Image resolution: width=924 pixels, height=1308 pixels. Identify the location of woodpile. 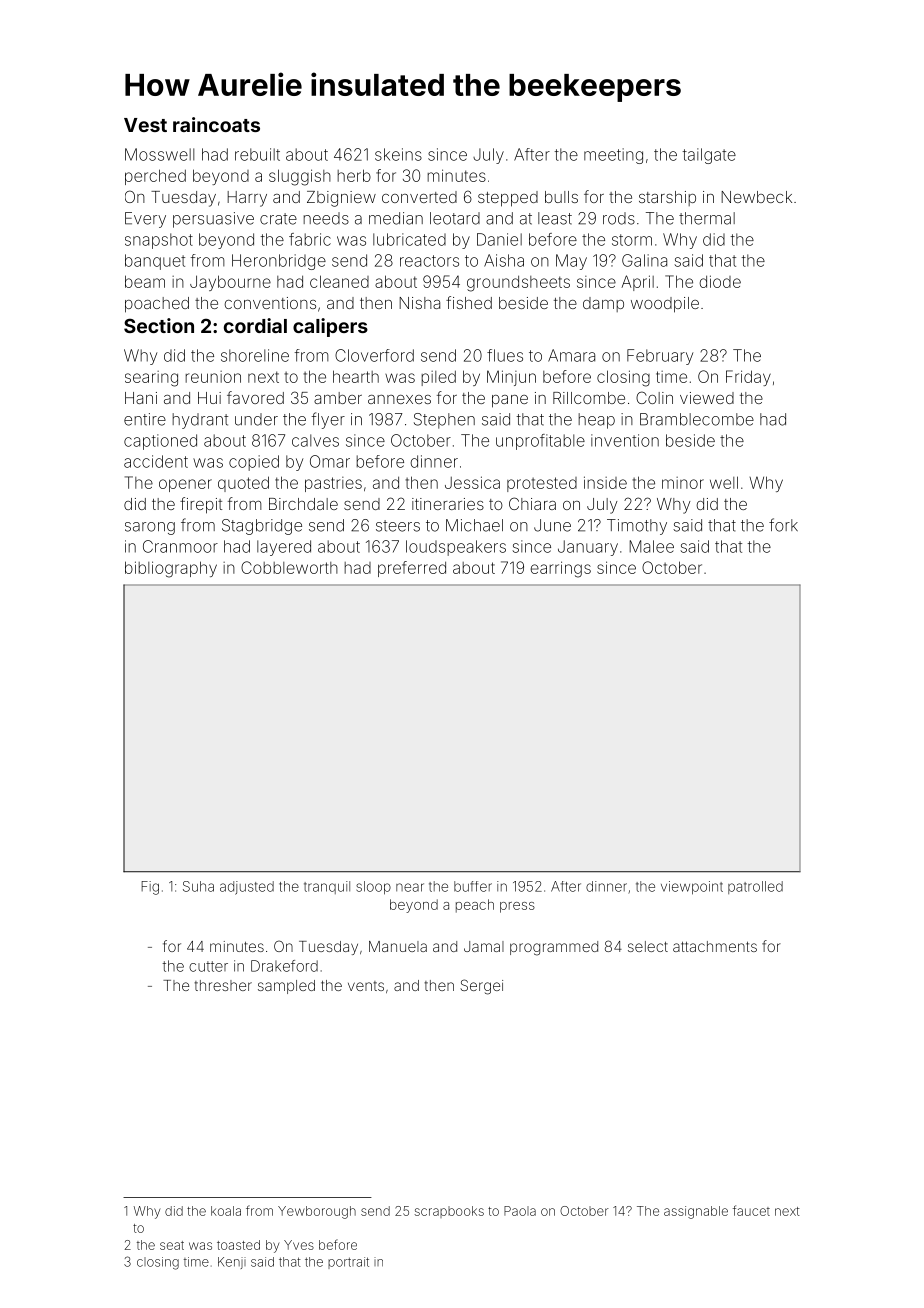
(665, 305).
